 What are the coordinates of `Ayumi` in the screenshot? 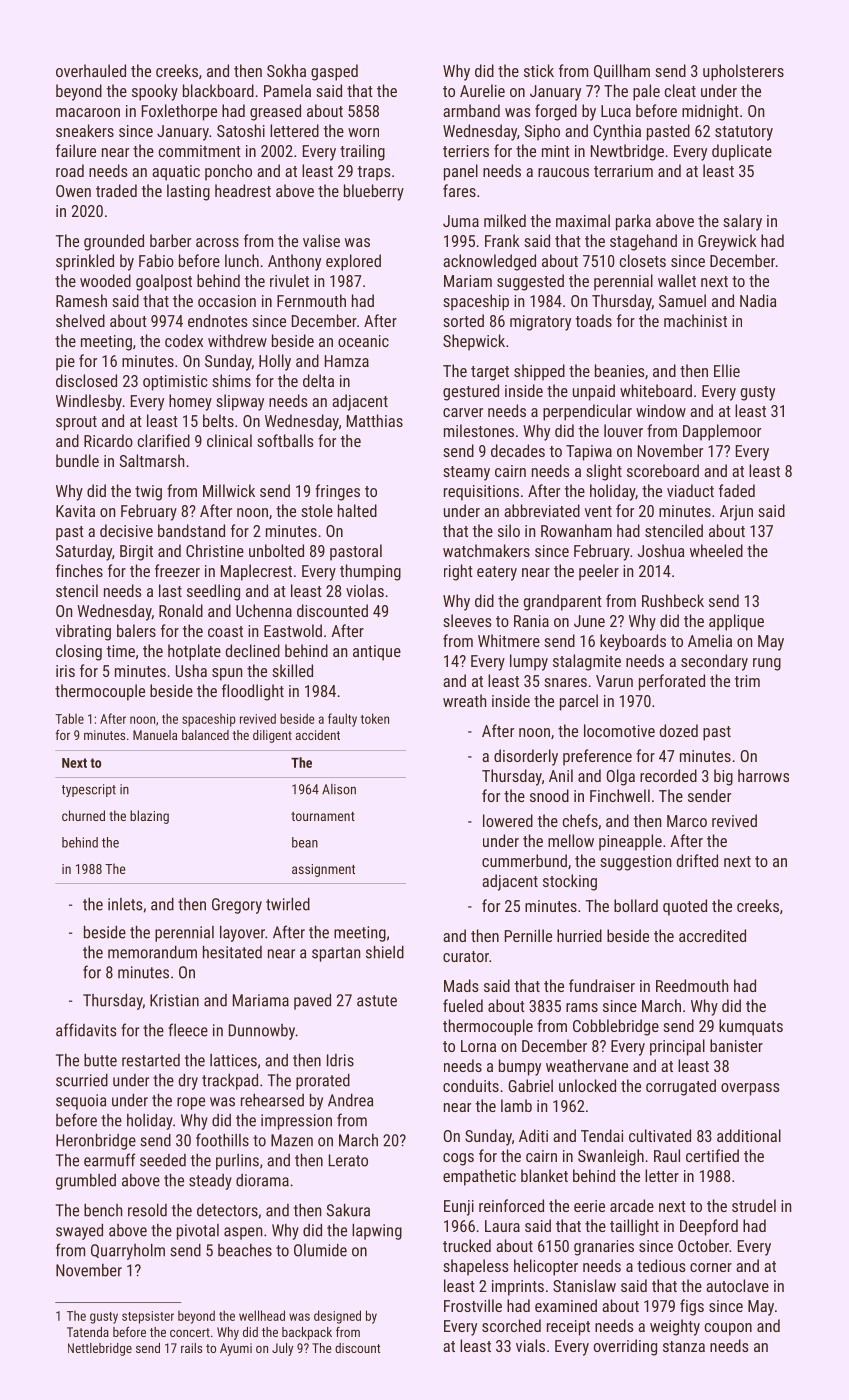 It's located at (236, 1349).
